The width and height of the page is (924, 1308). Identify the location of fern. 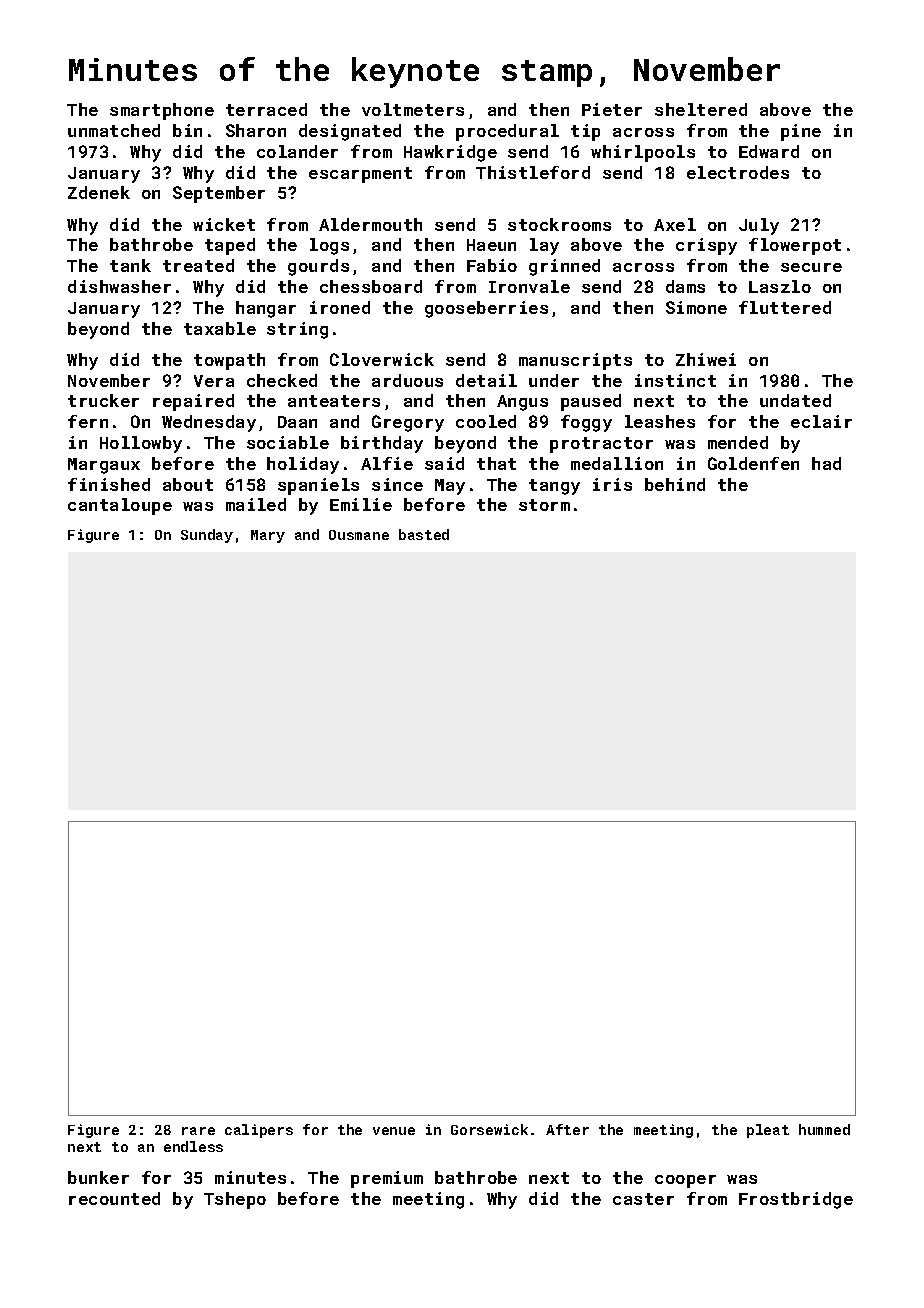
(88, 421).
